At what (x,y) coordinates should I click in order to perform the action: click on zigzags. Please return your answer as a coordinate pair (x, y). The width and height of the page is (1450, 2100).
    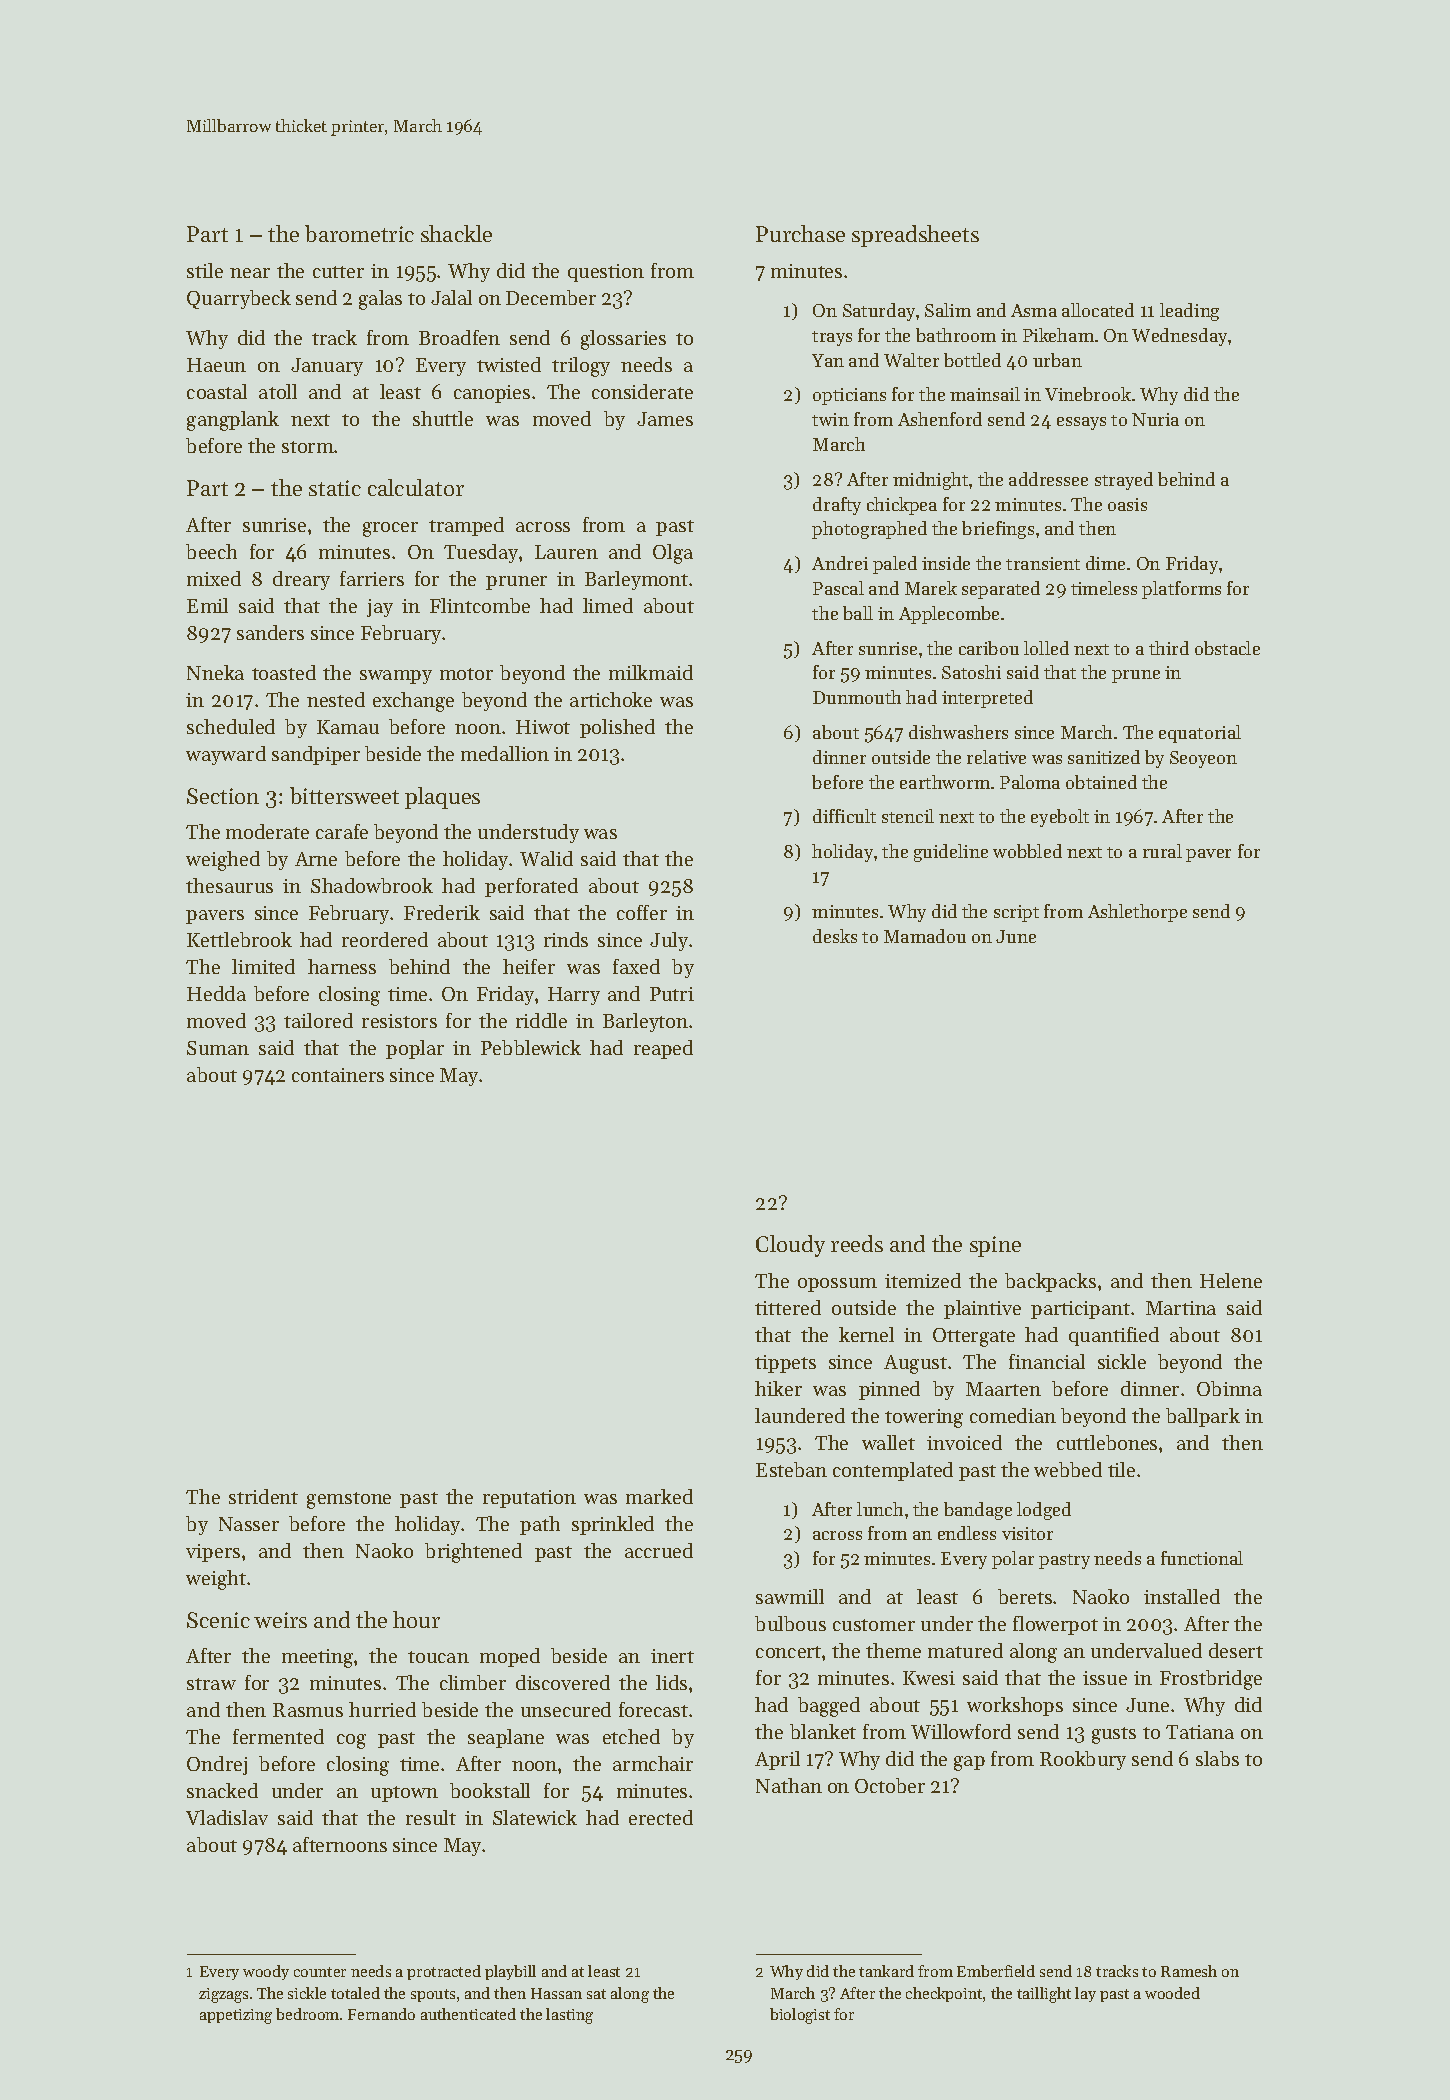
    Looking at the image, I should click on (223, 1995).
